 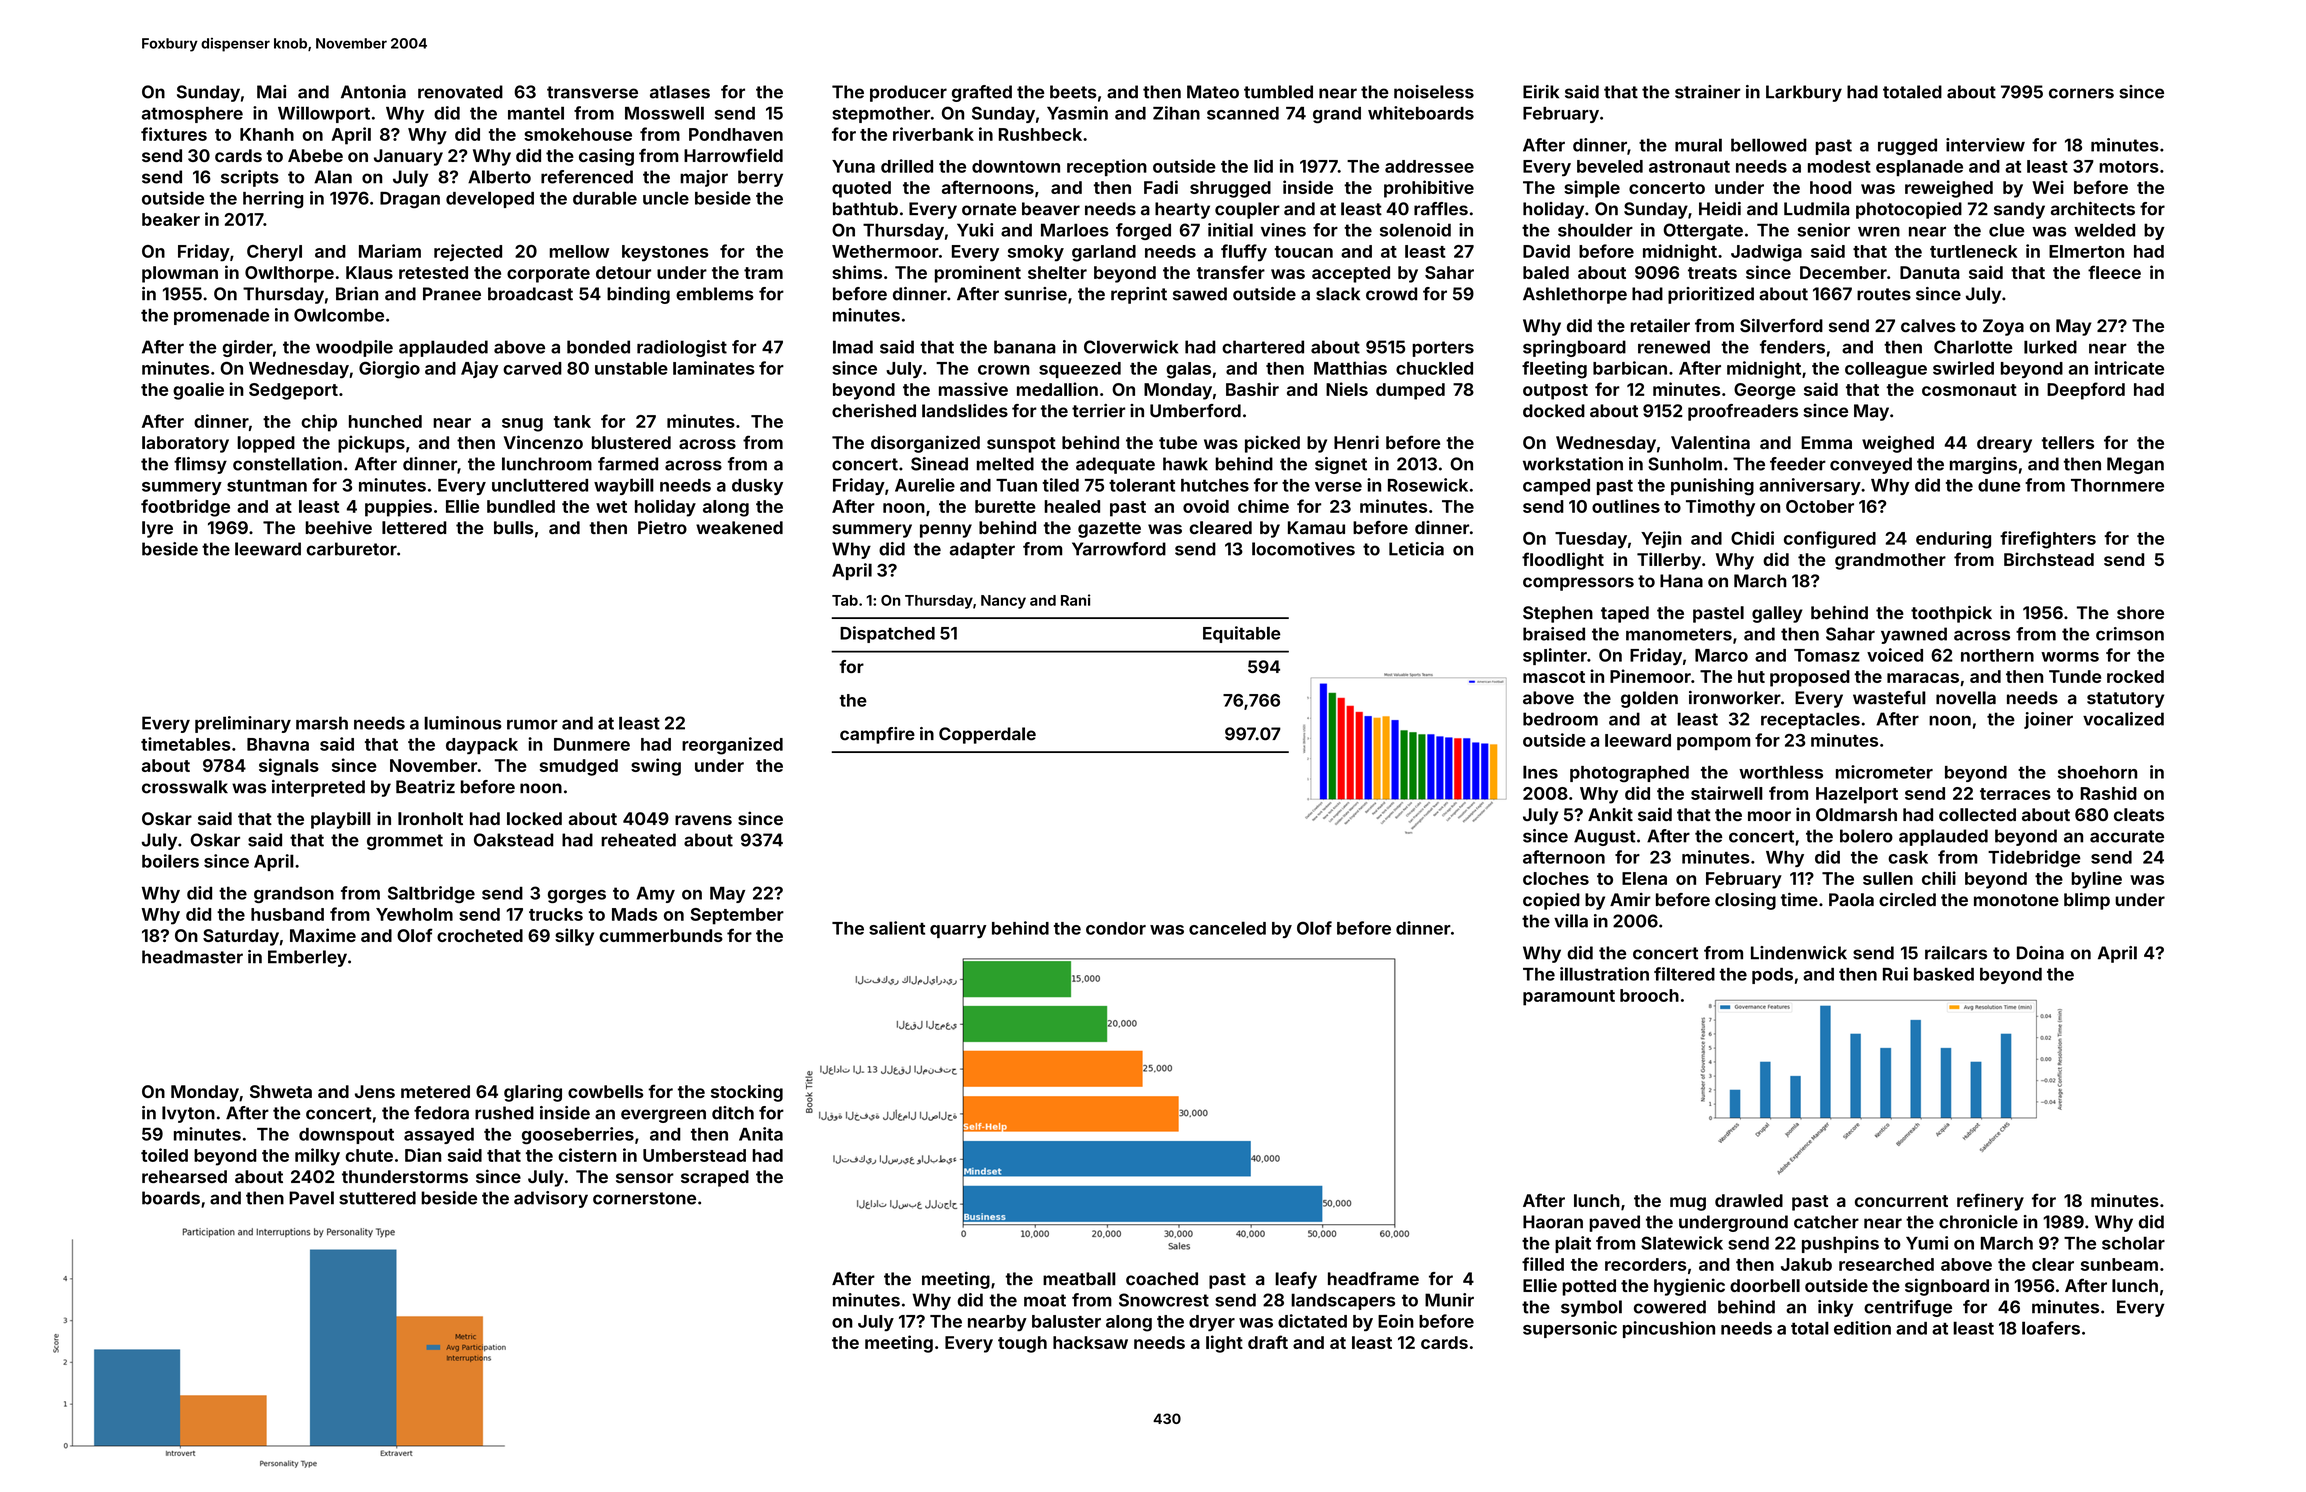 What do you see at coordinates (1073, 92) in the page?
I see `beets` at bounding box center [1073, 92].
